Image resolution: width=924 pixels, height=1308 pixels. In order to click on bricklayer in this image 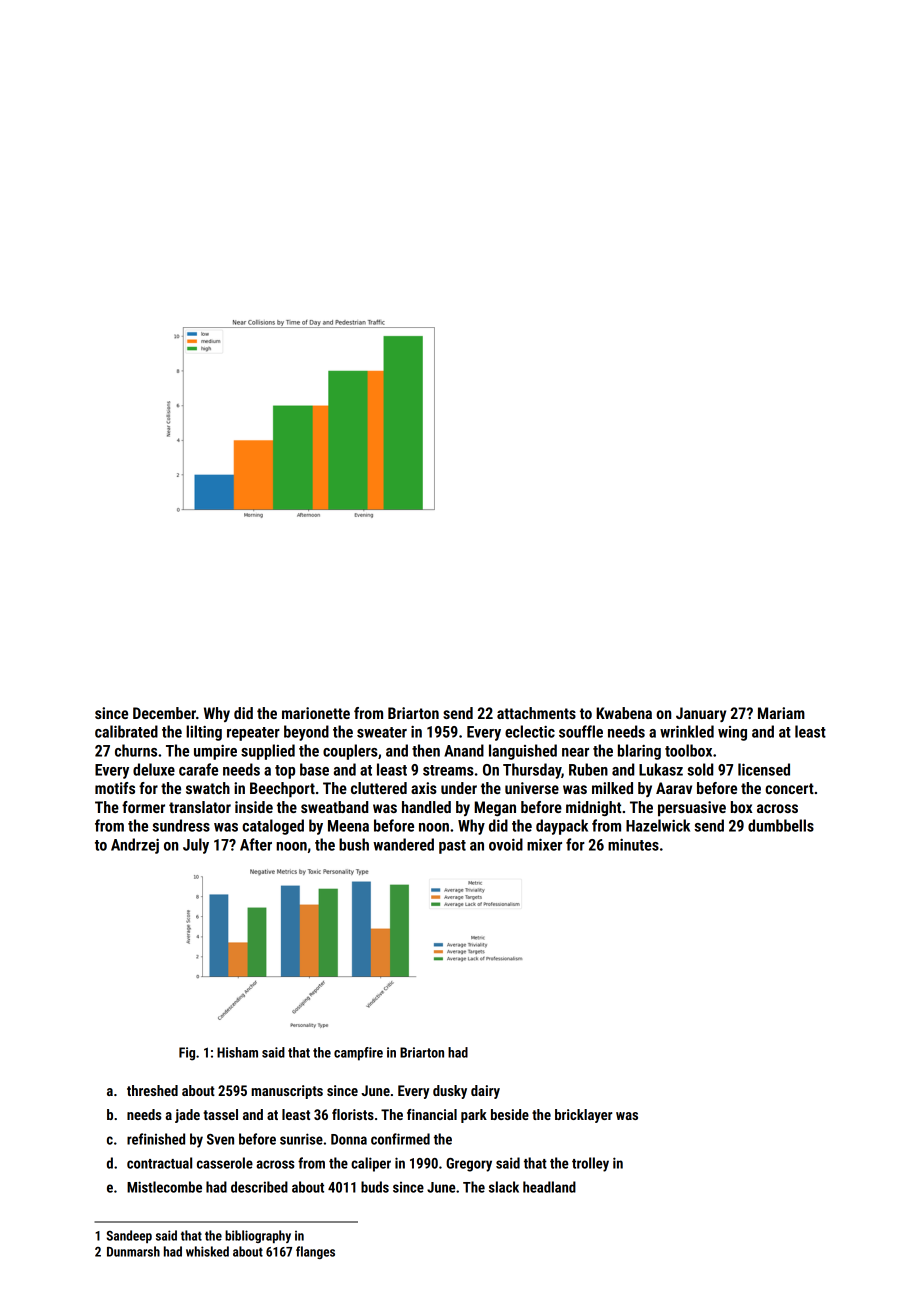, I will do `click(583, 1116)`.
